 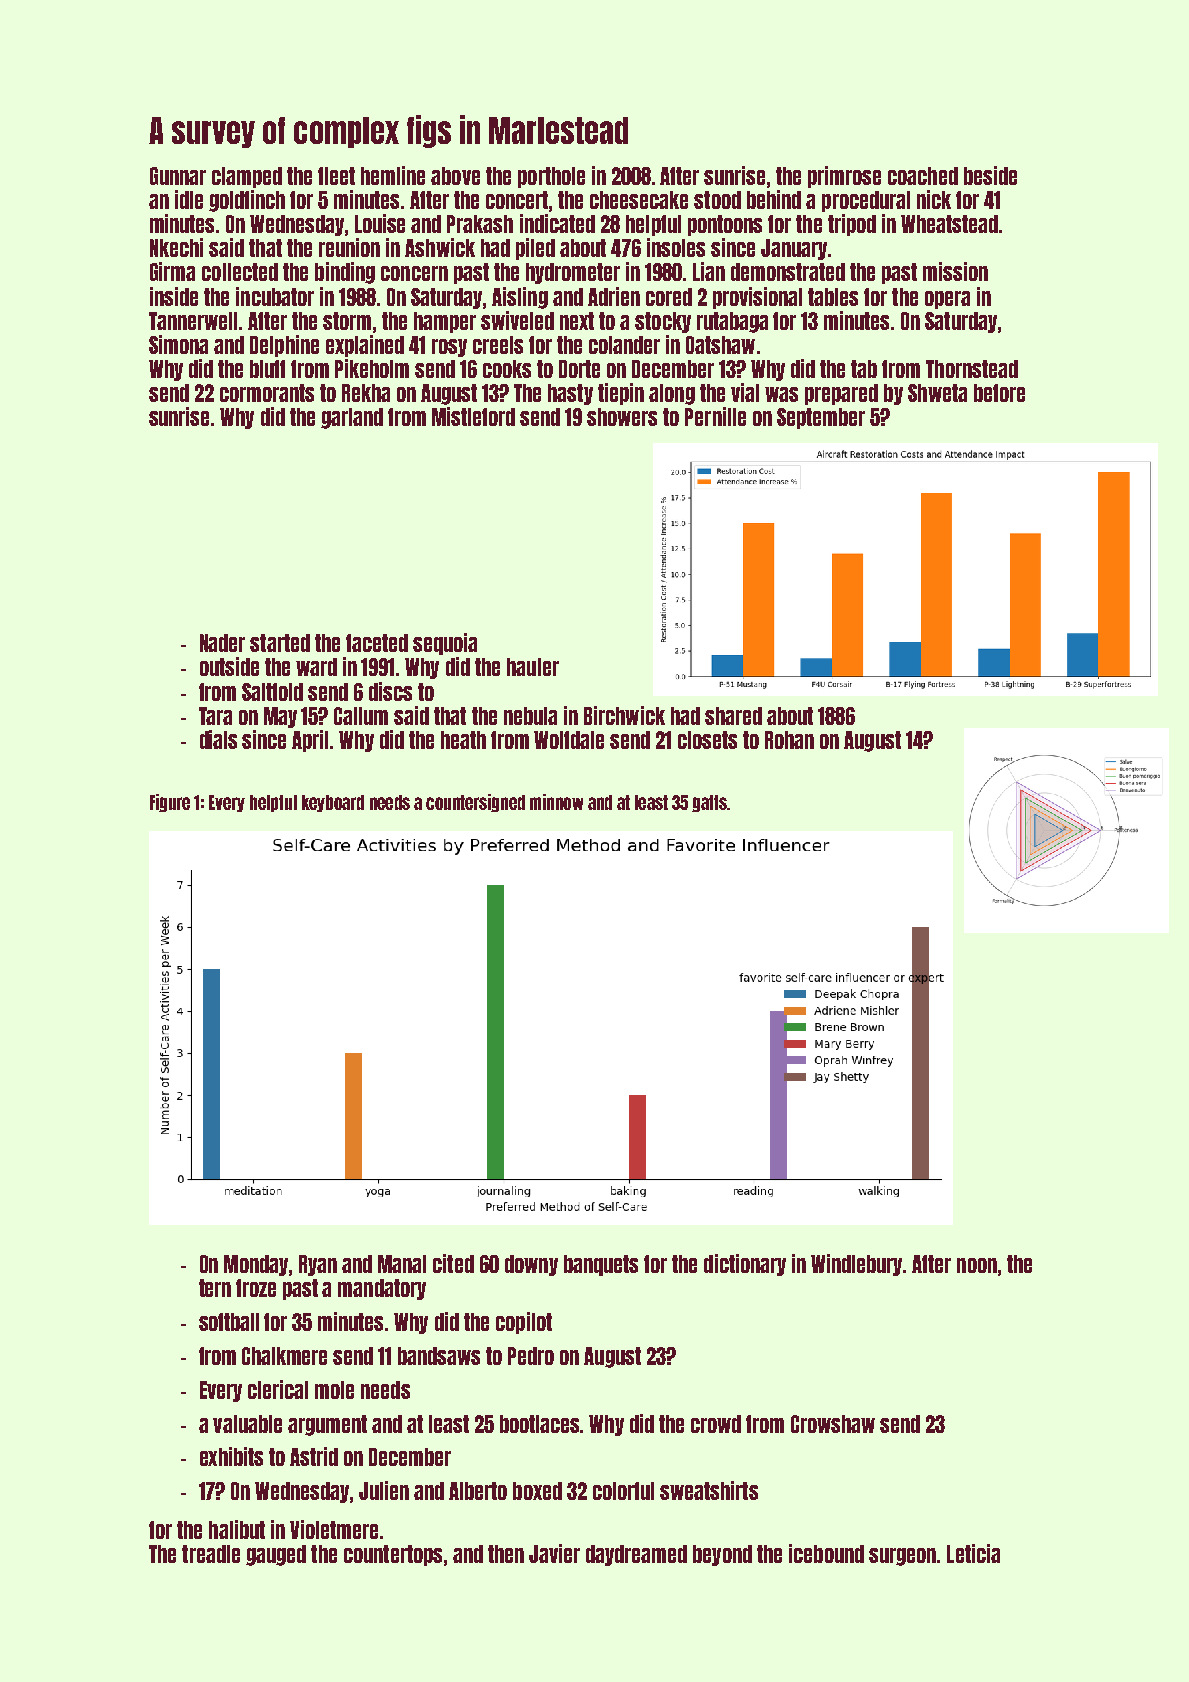 What do you see at coordinates (170, 803) in the screenshot?
I see `Figure` at bounding box center [170, 803].
